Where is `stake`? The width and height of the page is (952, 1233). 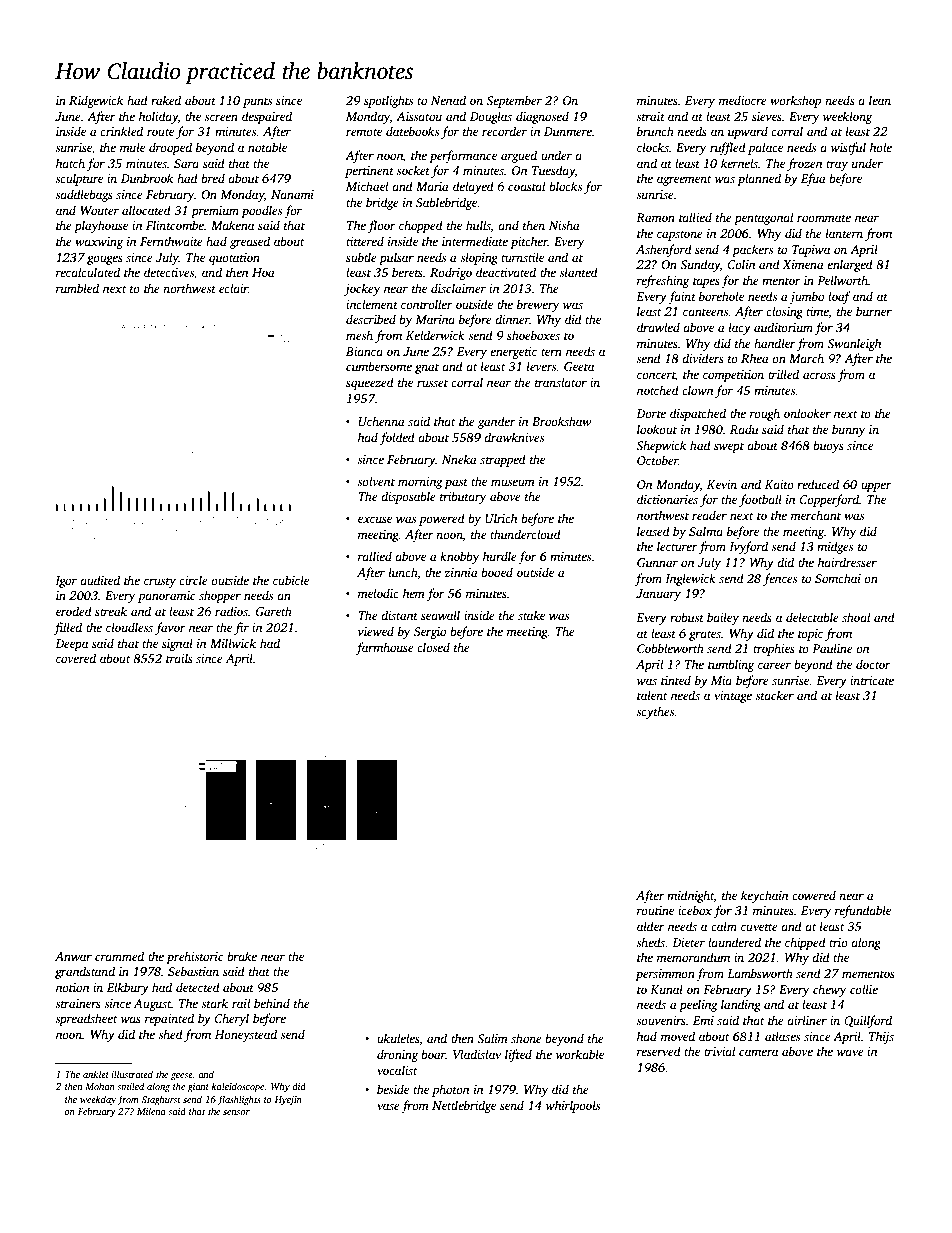
stake is located at coordinates (531, 615).
